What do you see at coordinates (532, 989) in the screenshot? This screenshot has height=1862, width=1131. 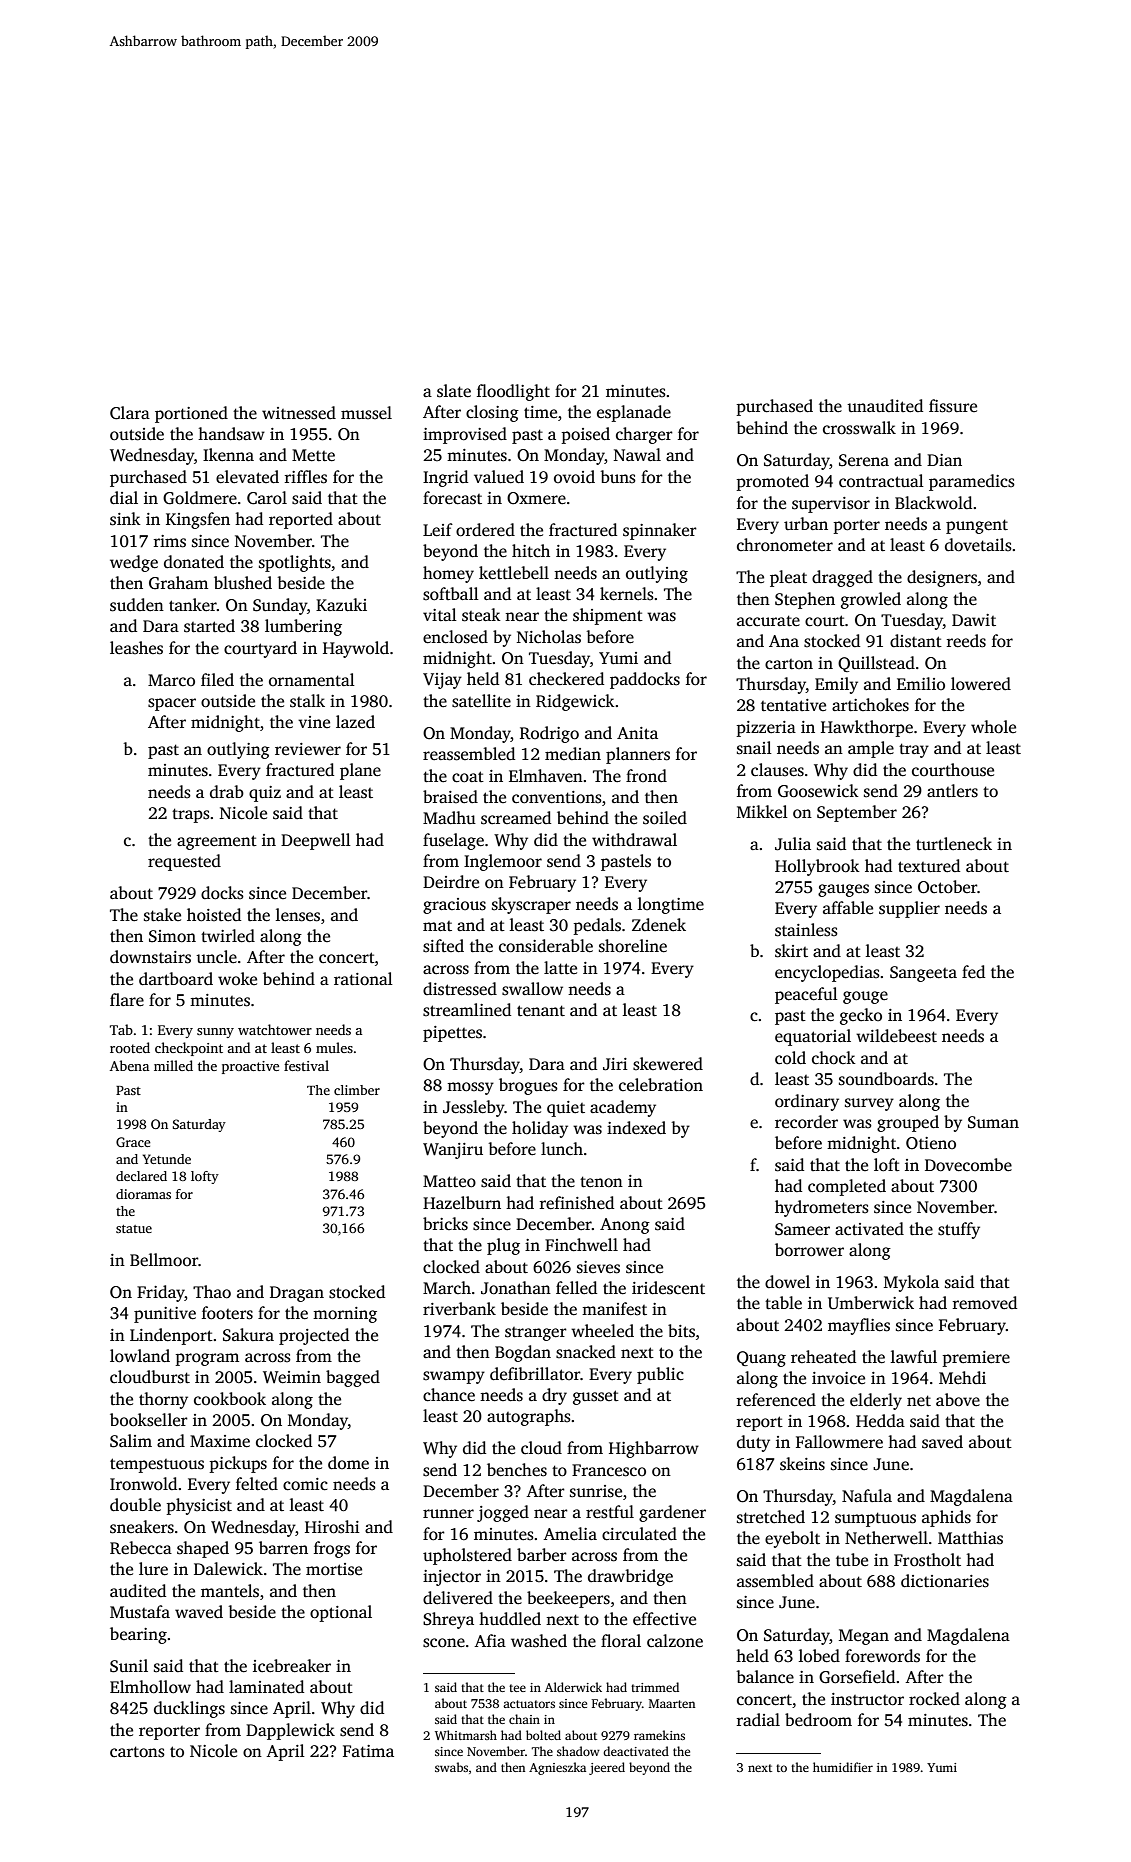 I see `swallow` at bounding box center [532, 989].
